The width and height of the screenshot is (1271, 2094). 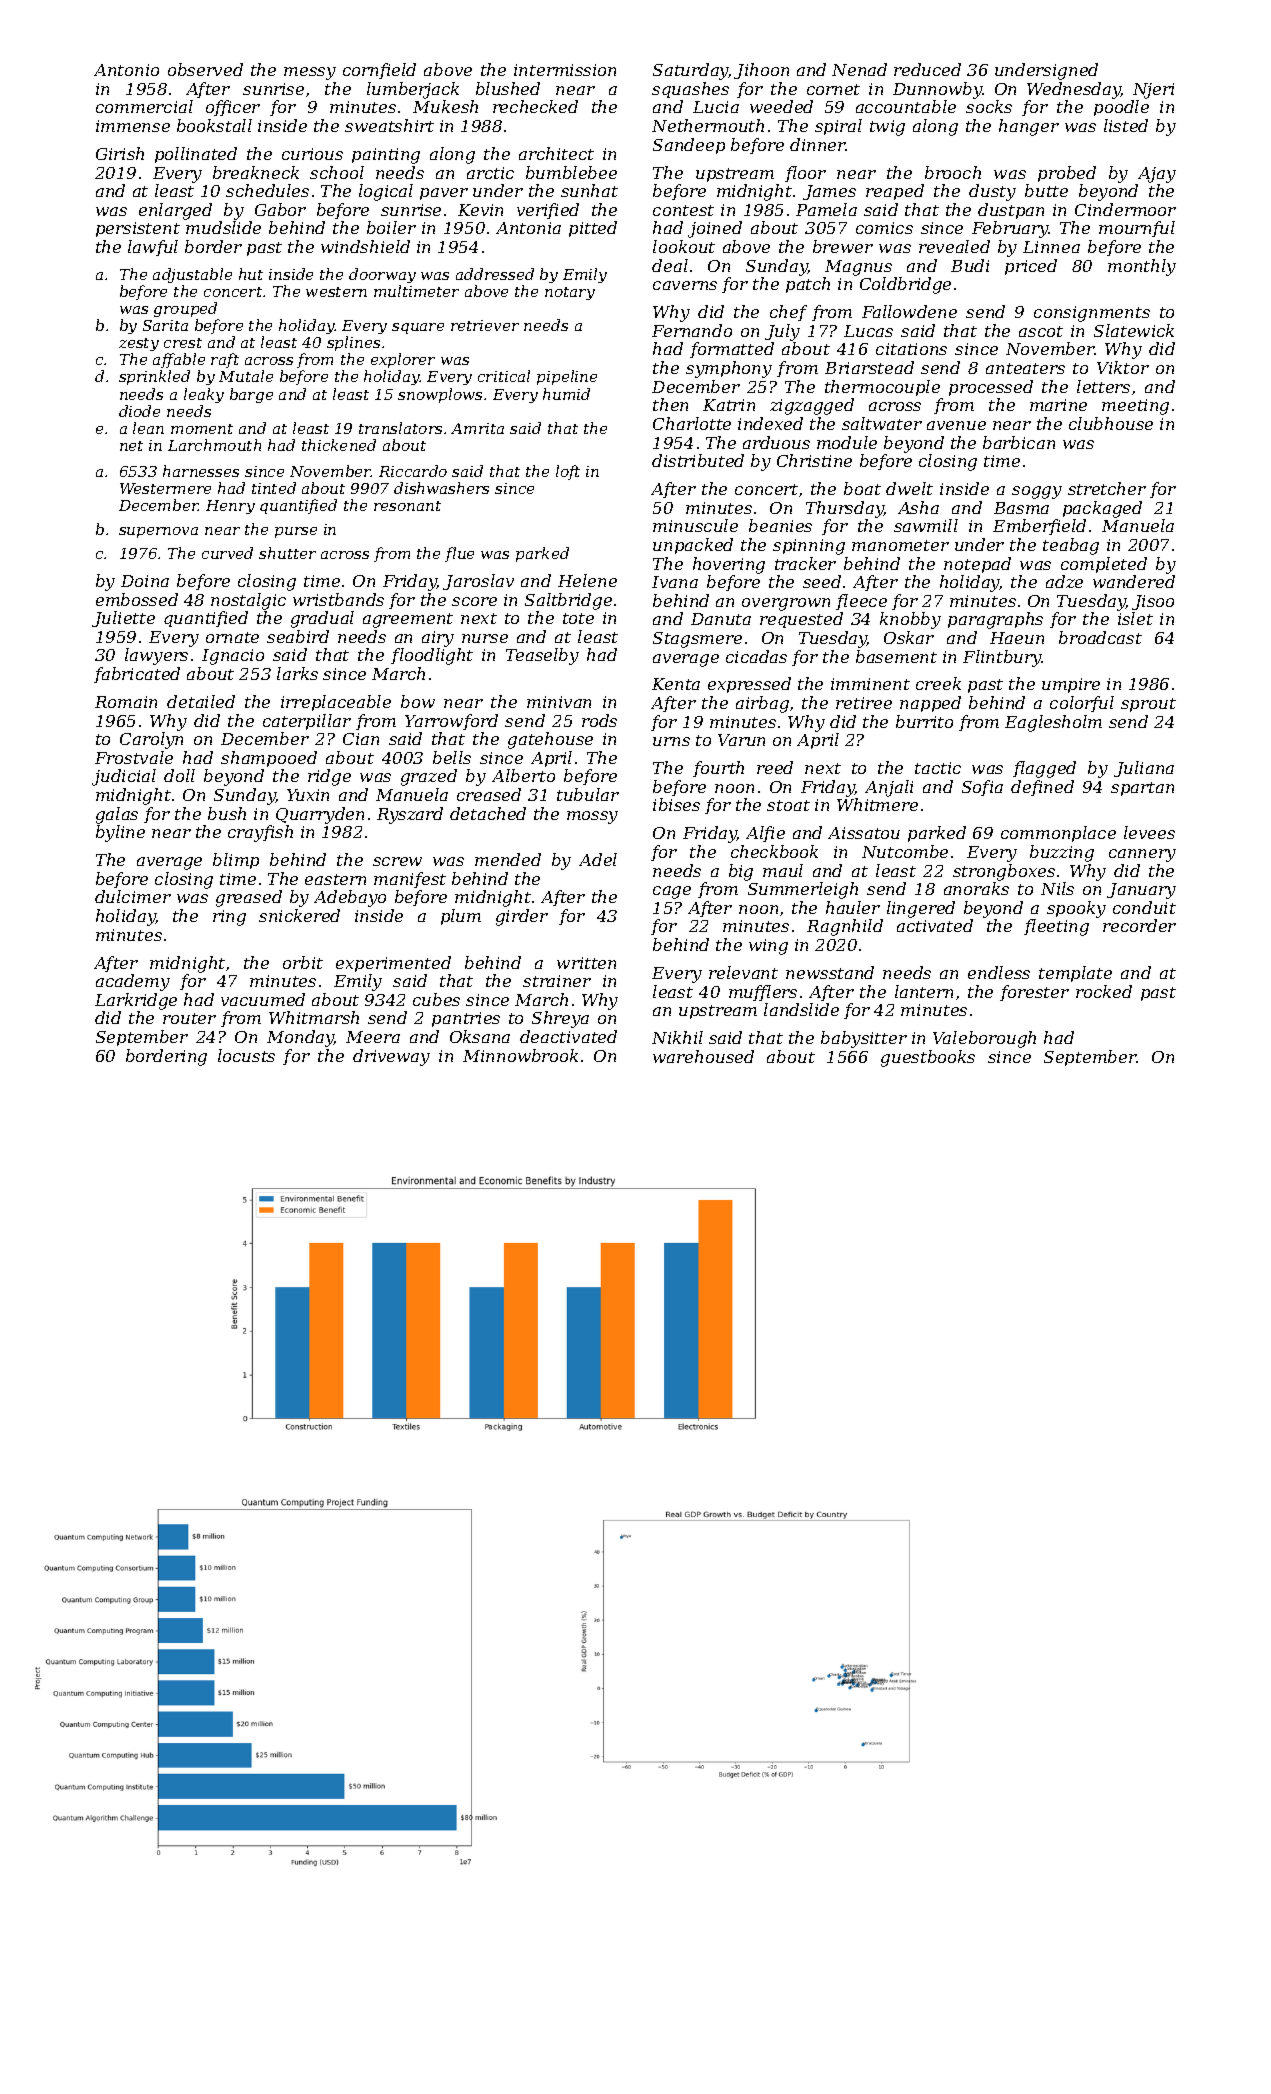 What do you see at coordinates (205, 69) in the screenshot?
I see `observed` at bounding box center [205, 69].
